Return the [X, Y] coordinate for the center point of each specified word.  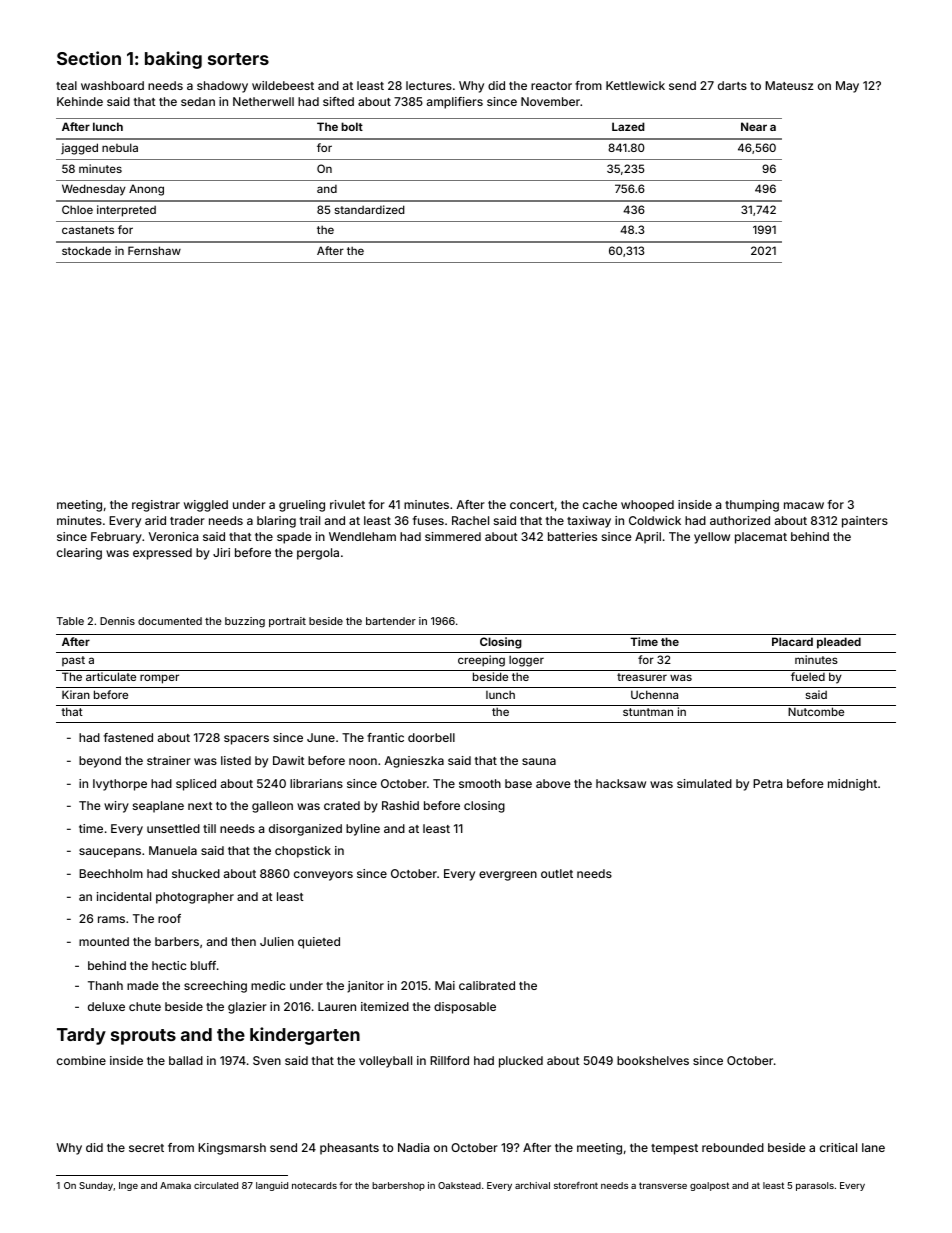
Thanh [105, 985]
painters [865, 522]
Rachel [470, 520]
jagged [79, 149]
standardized [370, 209]
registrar [156, 506]
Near [754, 126]
